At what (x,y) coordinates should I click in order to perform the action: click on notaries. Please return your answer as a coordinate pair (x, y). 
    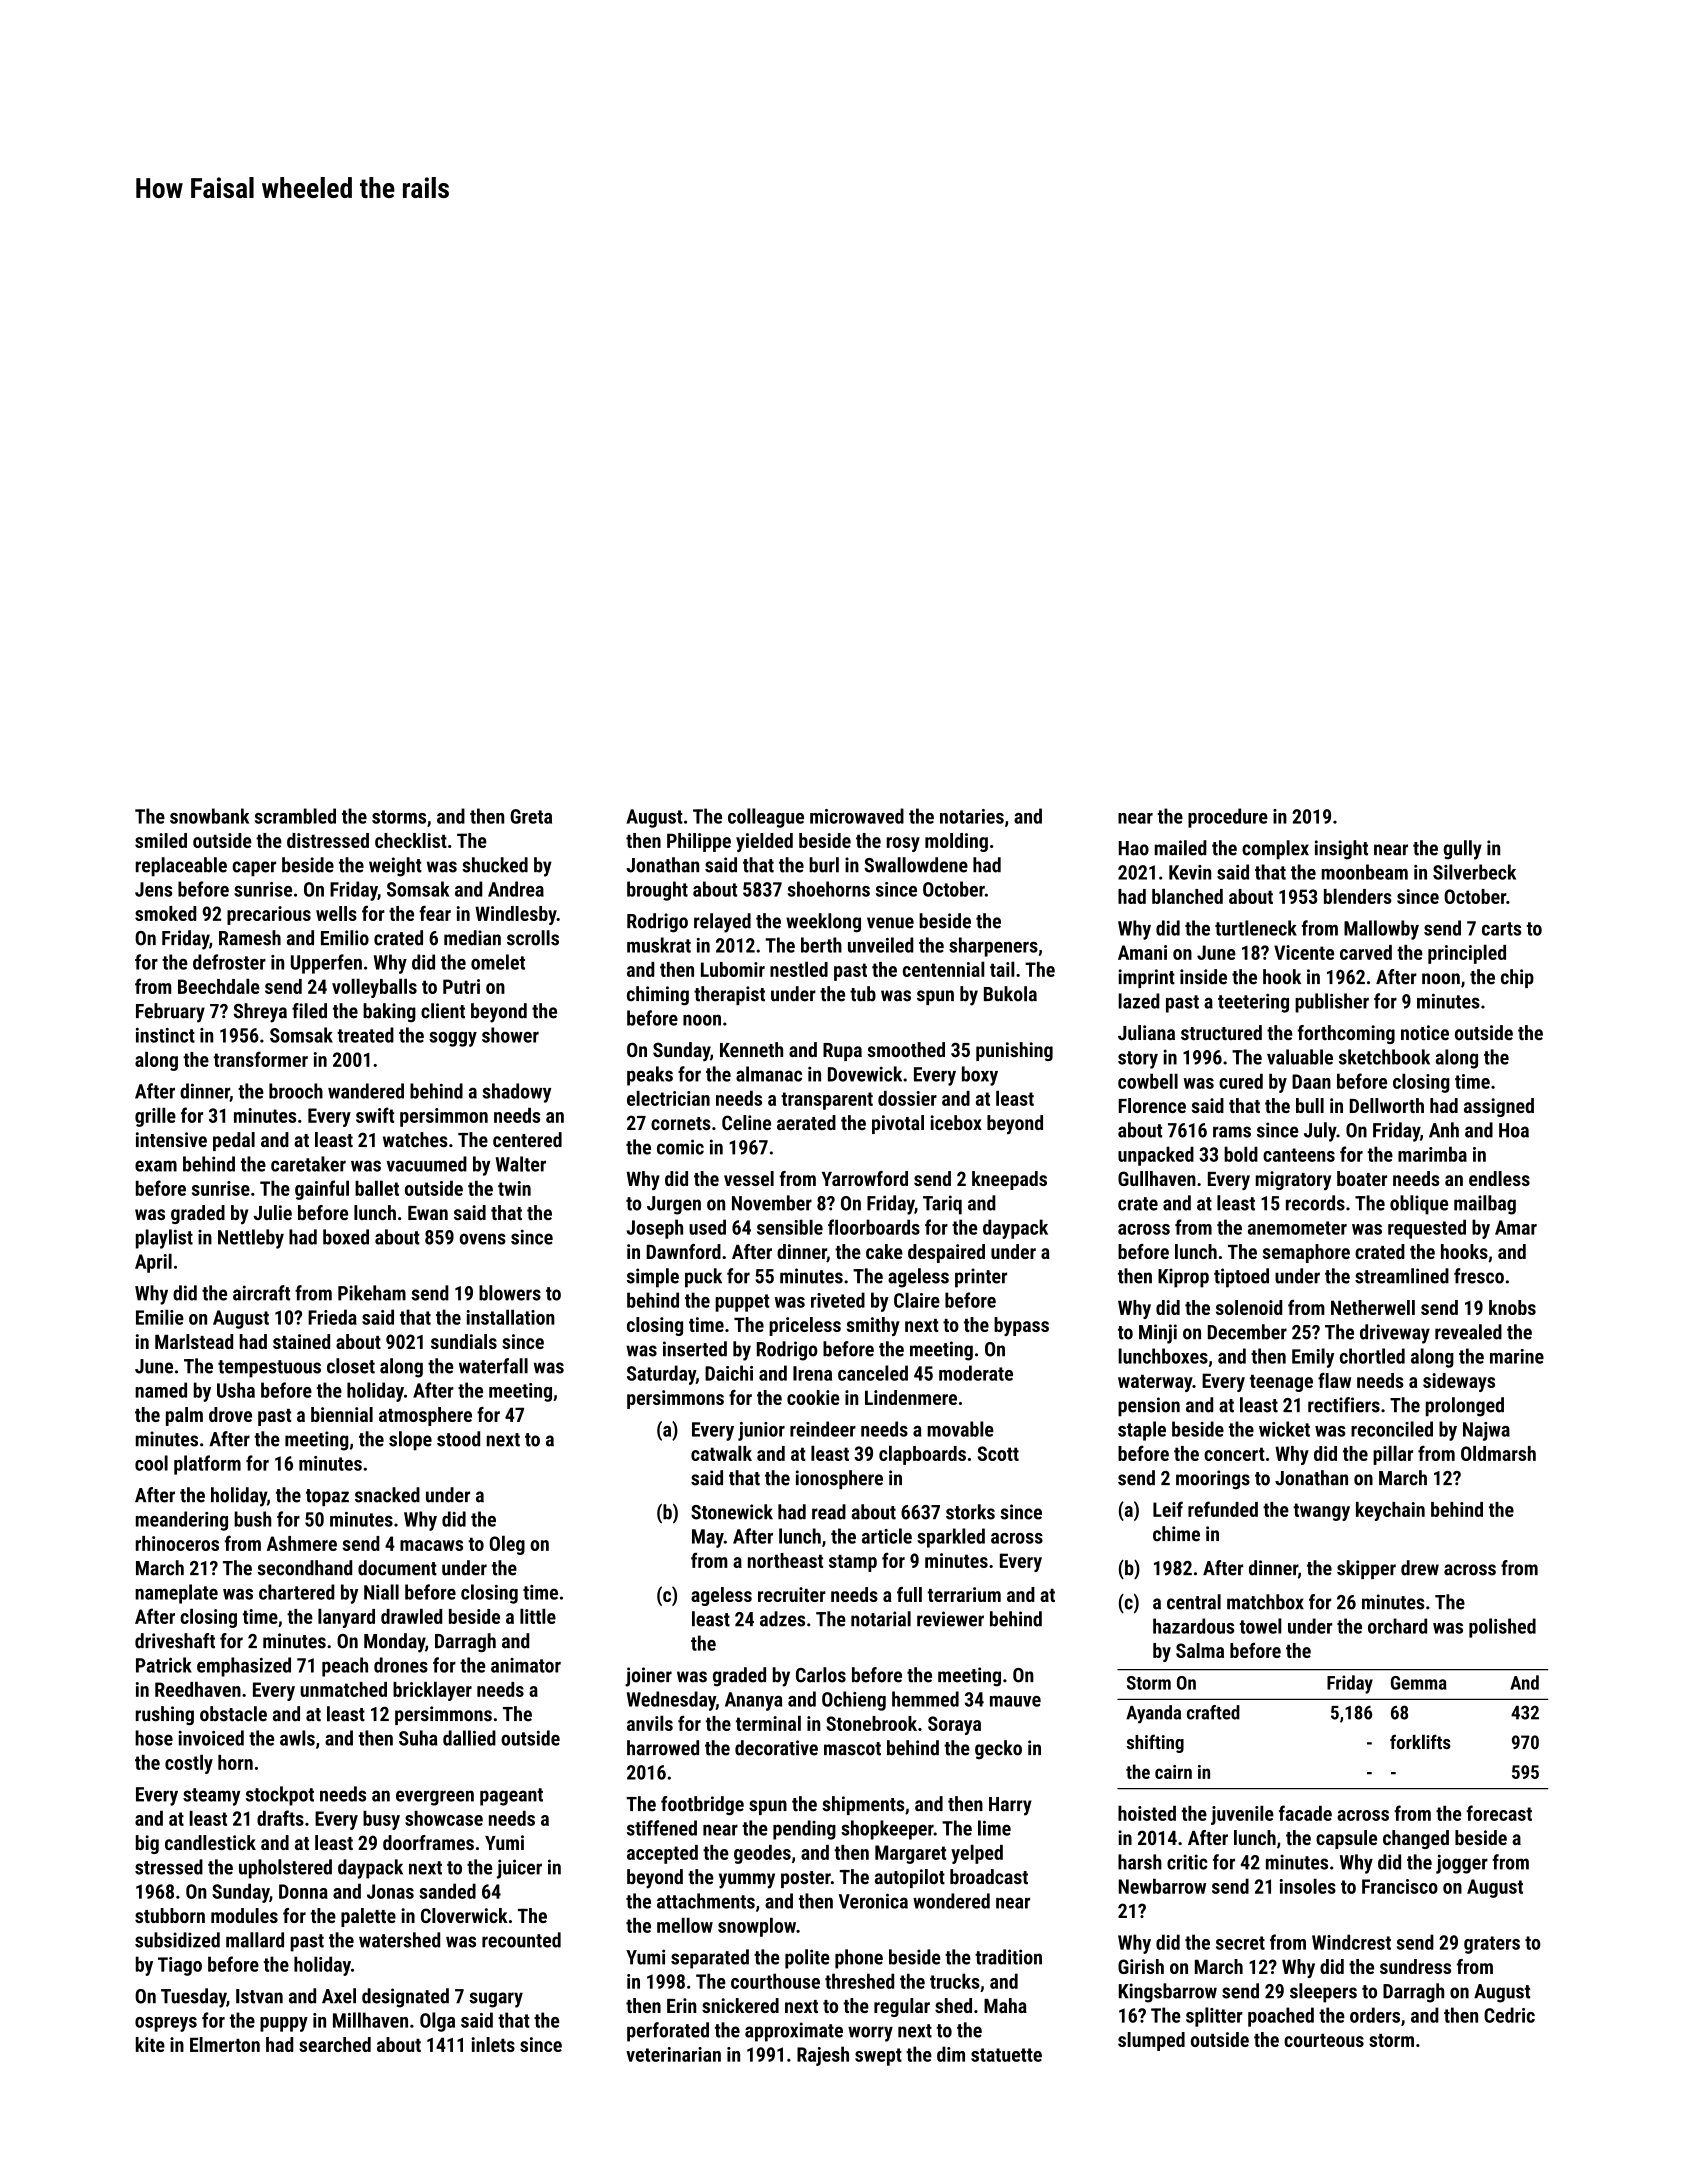
    Looking at the image, I should click on (972, 816).
